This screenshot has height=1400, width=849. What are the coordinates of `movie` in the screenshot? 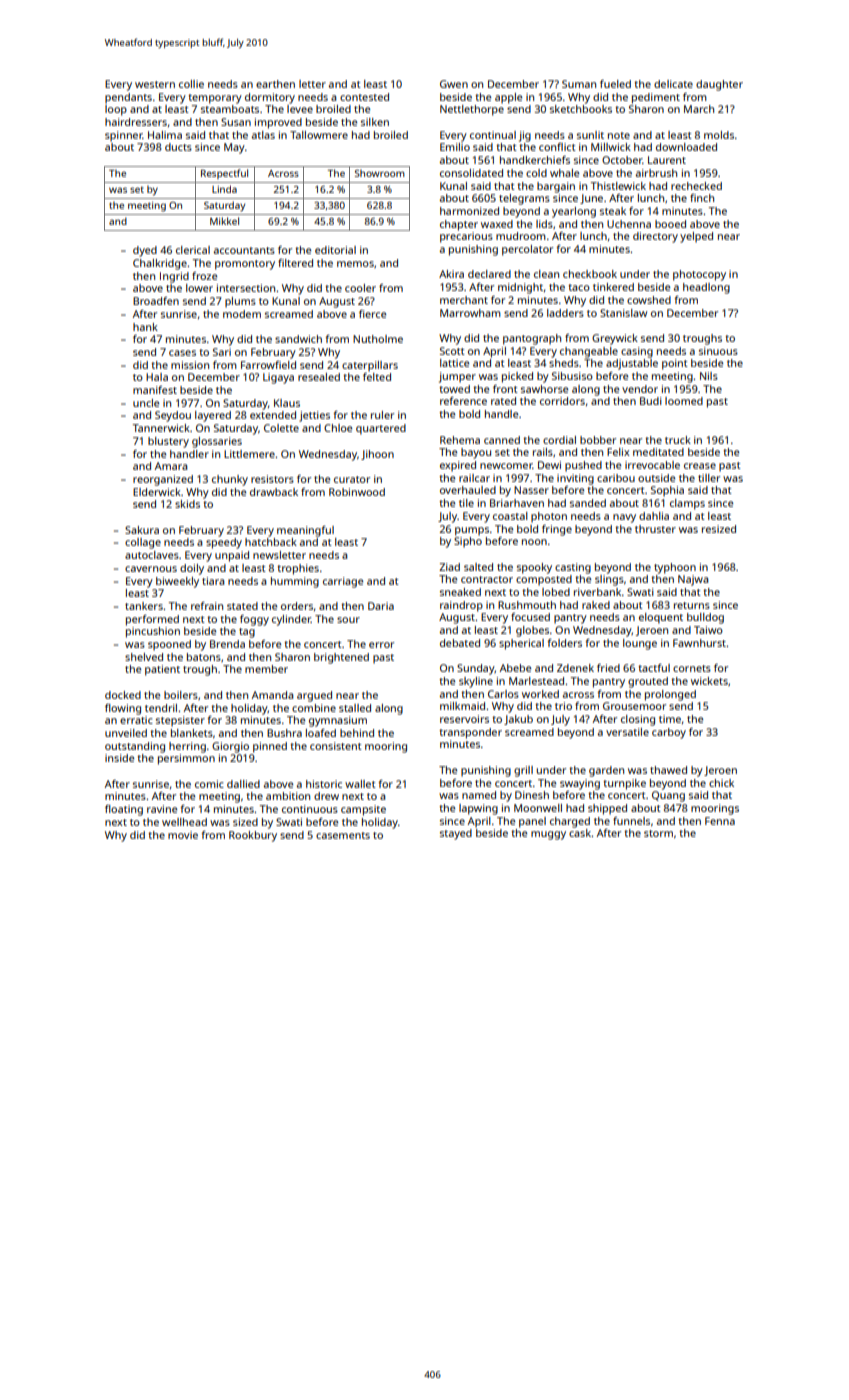 It's located at (183, 835).
